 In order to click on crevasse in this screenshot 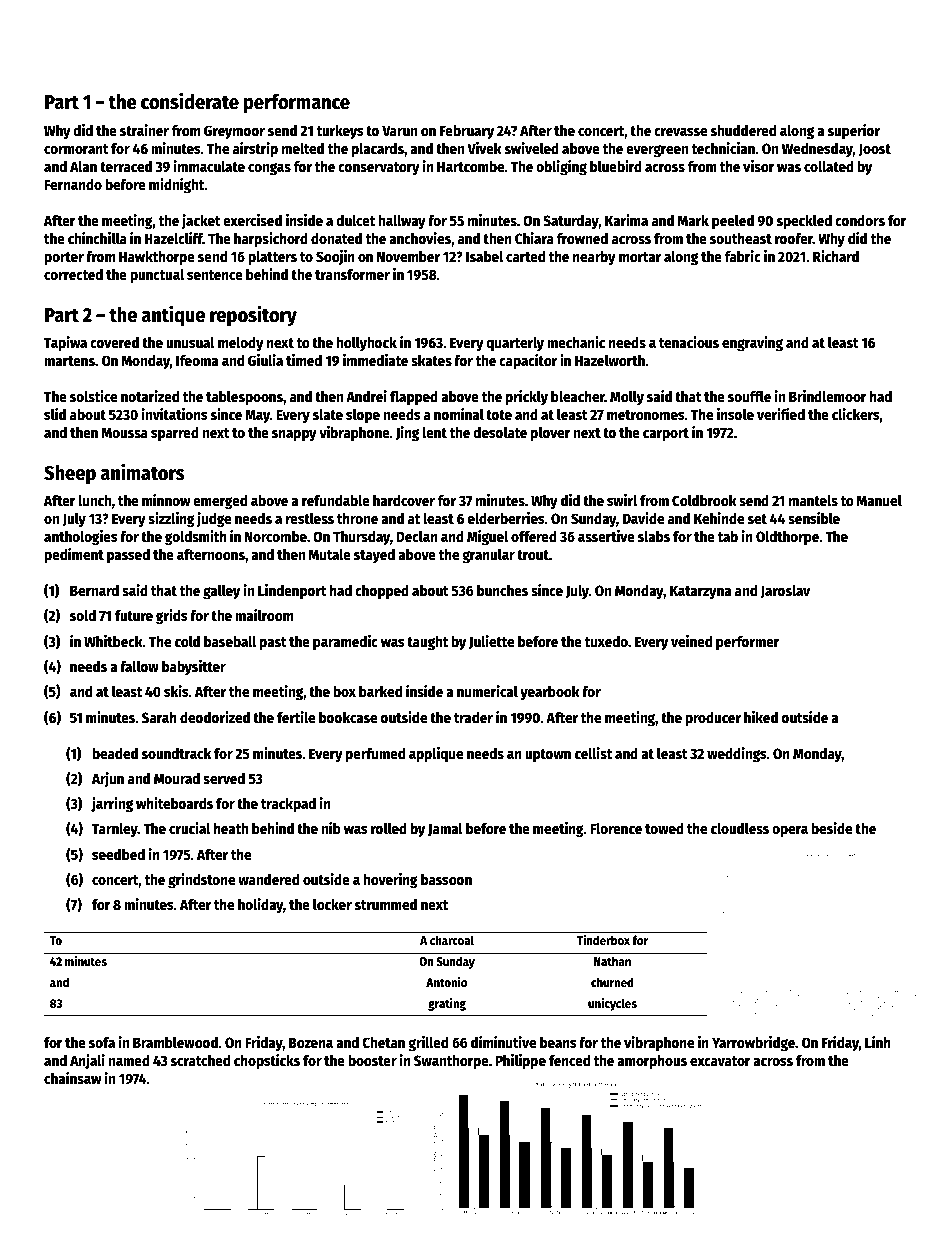, I will do `click(680, 132)`.
